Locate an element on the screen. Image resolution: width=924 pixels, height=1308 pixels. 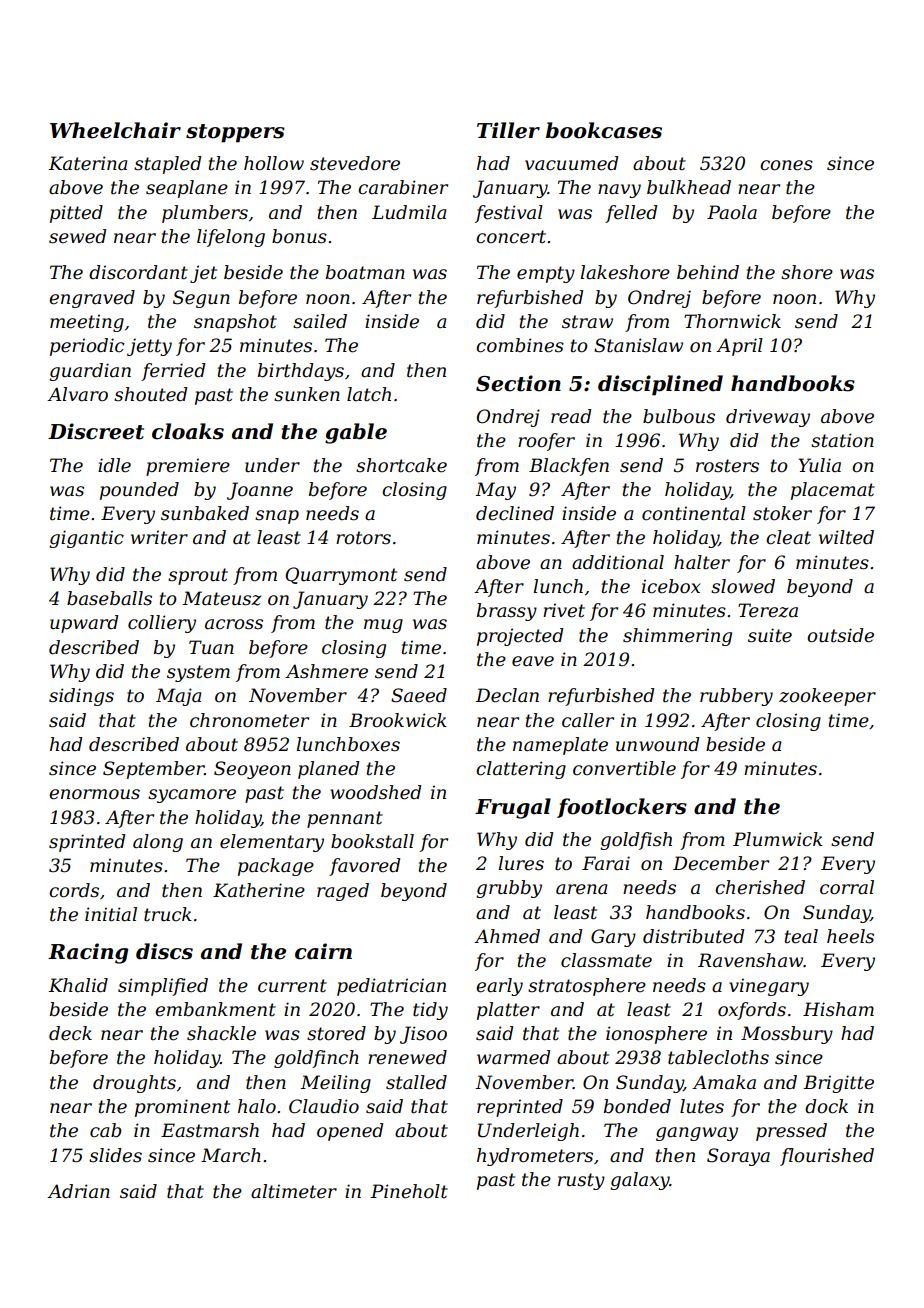
Brookwick is located at coordinates (398, 720).
